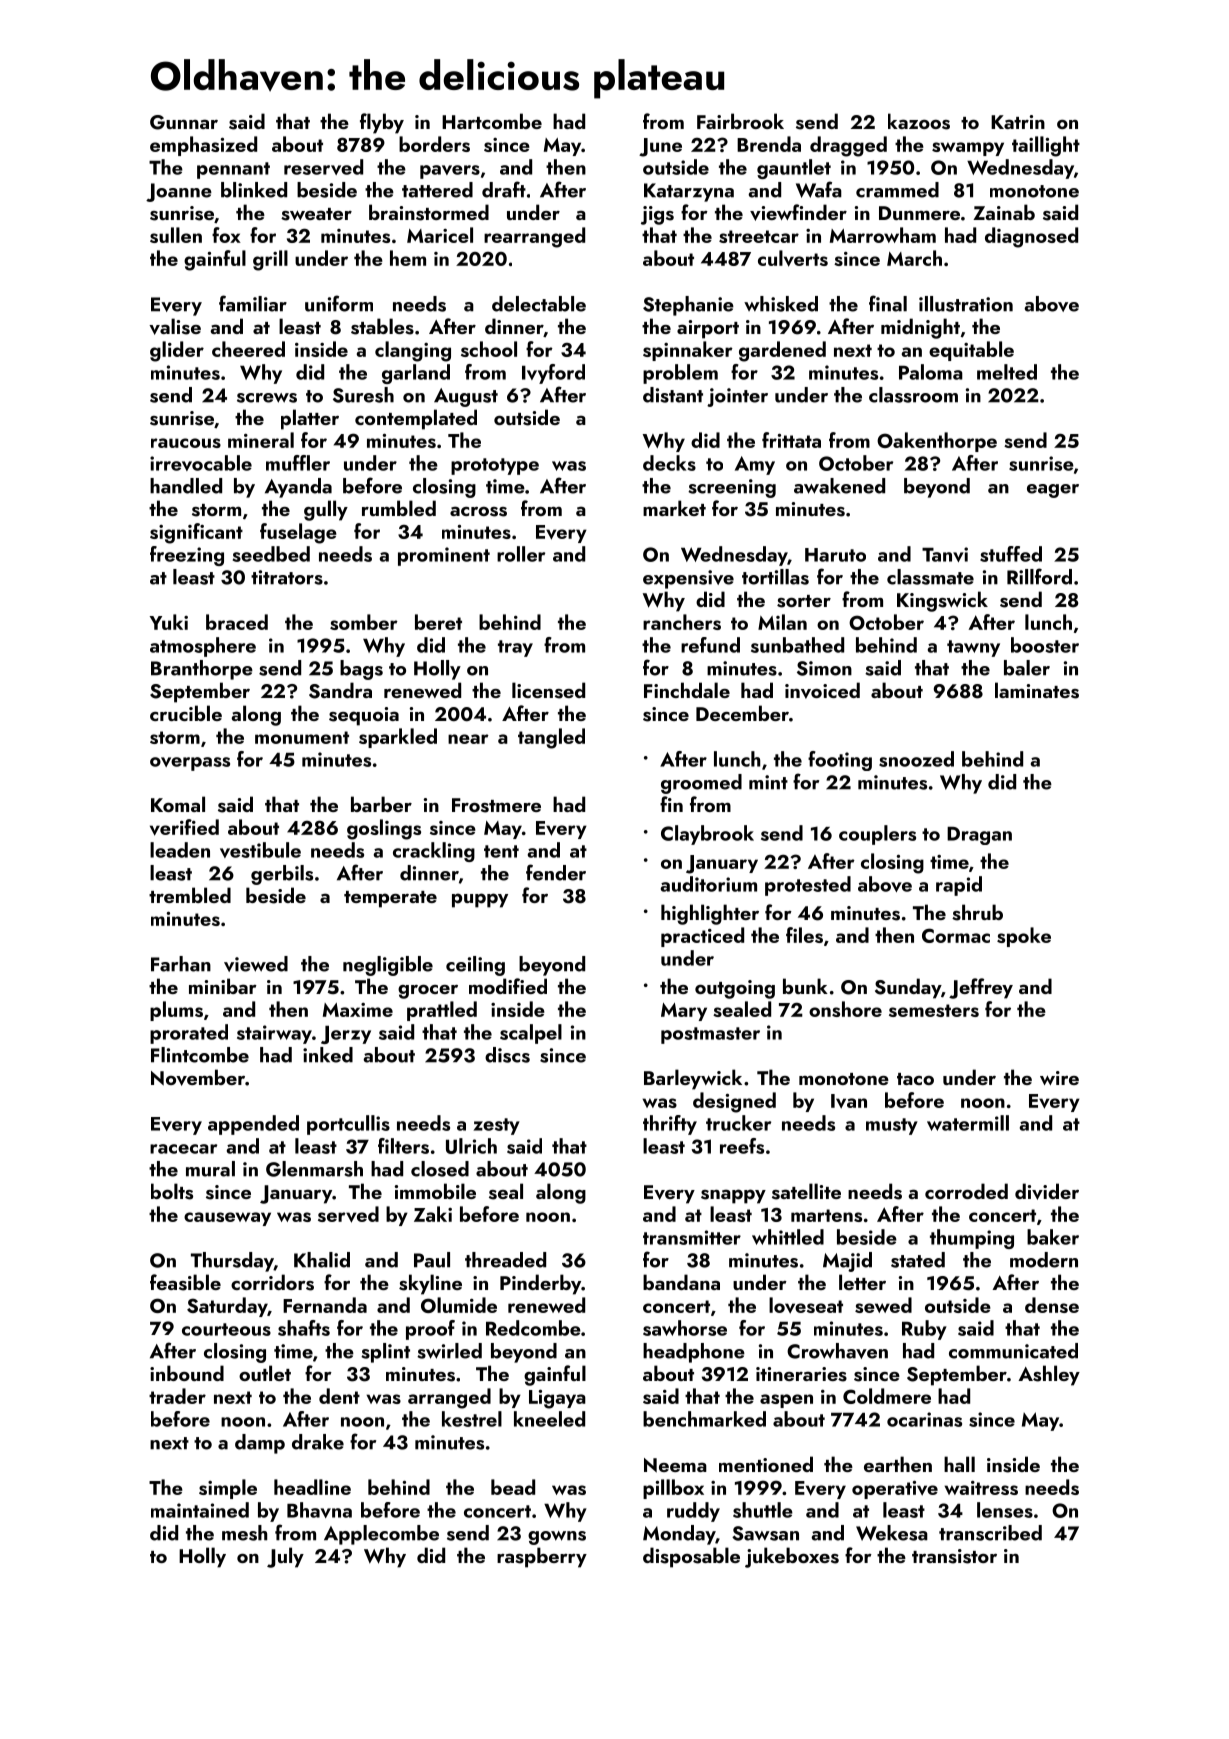 This screenshot has height=1739, width=1229. Describe the element at coordinates (733, 1196) in the screenshot. I see `snappy` at that location.
